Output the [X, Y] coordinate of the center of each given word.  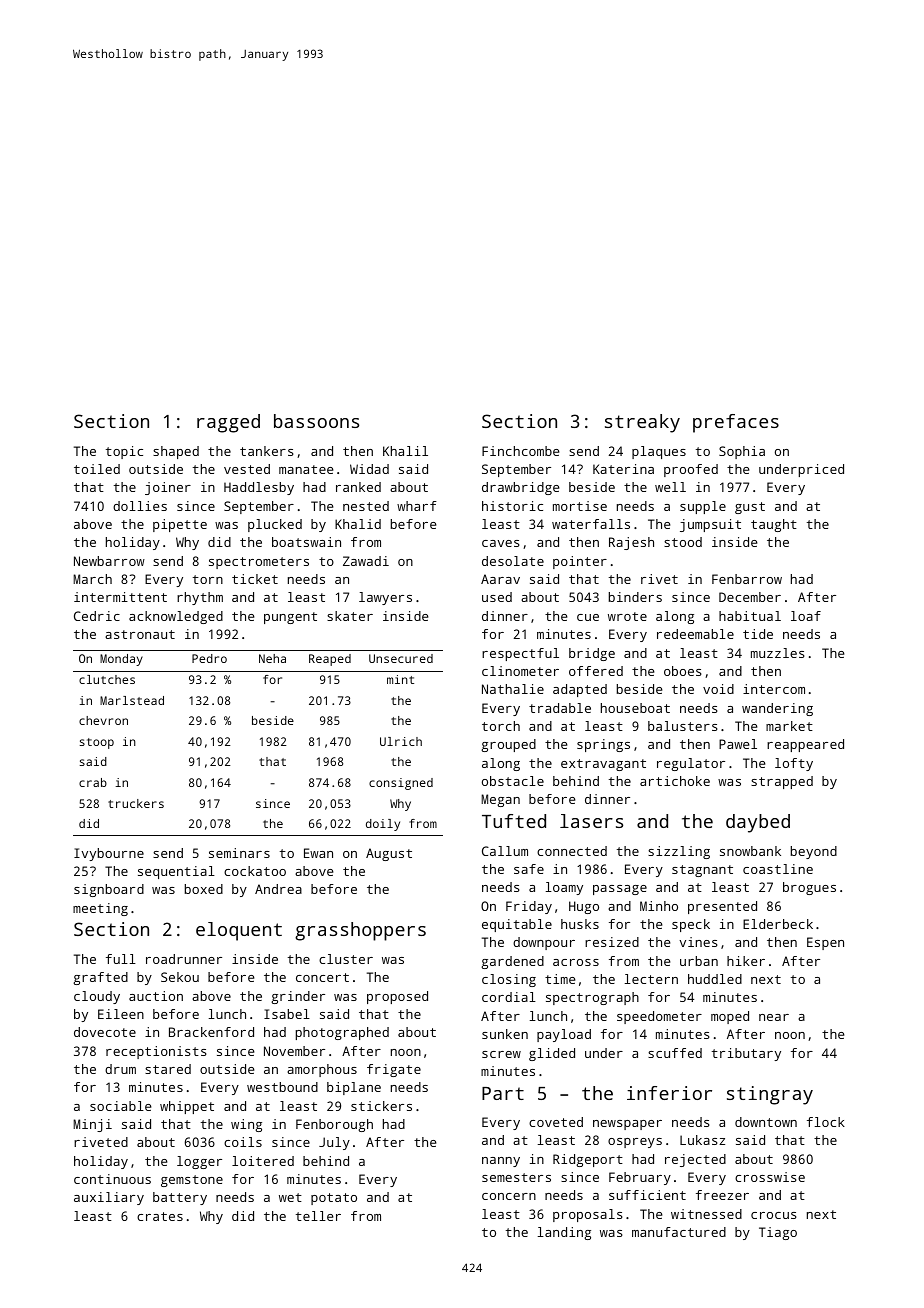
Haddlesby [259, 488]
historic [512, 506]
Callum [505, 851]
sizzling [679, 852]
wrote [627, 616]
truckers [136, 803]
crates [160, 1216]
